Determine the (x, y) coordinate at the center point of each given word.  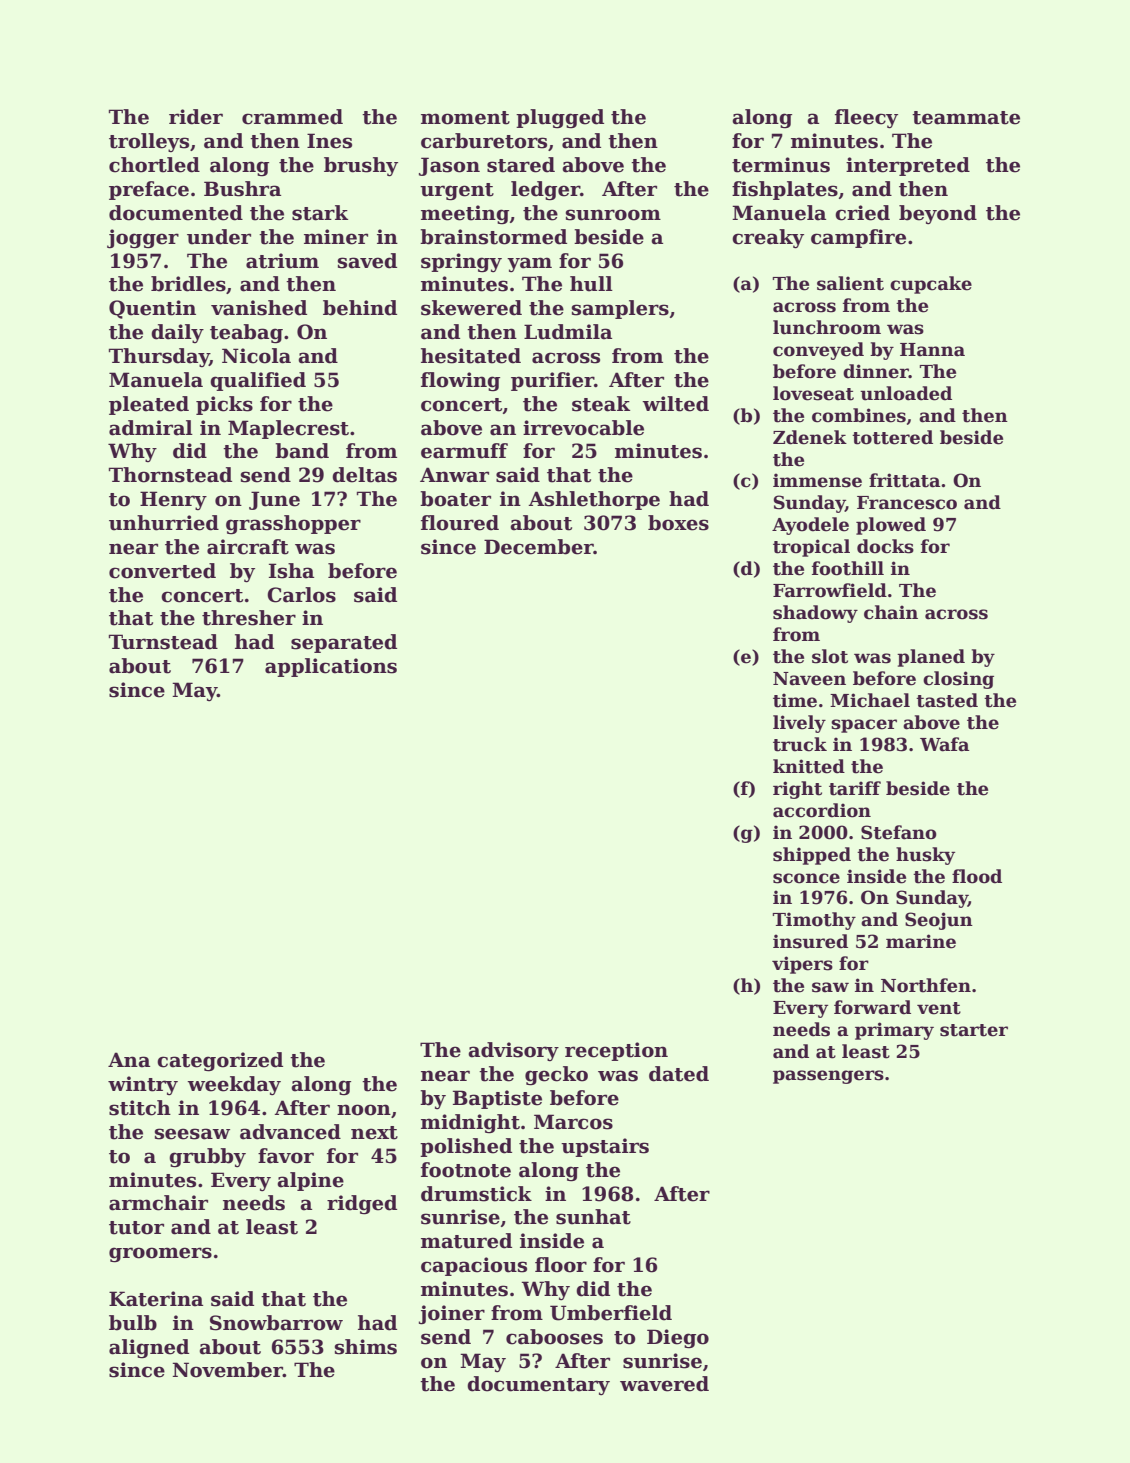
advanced (290, 1132)
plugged (560, 119)
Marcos (573, 1122)
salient (850, 283)
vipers (802, 965)
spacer (864, 726)
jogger (143, 239)
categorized (220, 1062)
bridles (188, 284)
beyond (938, 214)
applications (331, 667)
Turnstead (163, 642)
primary (894, 1031)
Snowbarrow (276, 1323)
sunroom (613, 215)
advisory (513, 1051)
